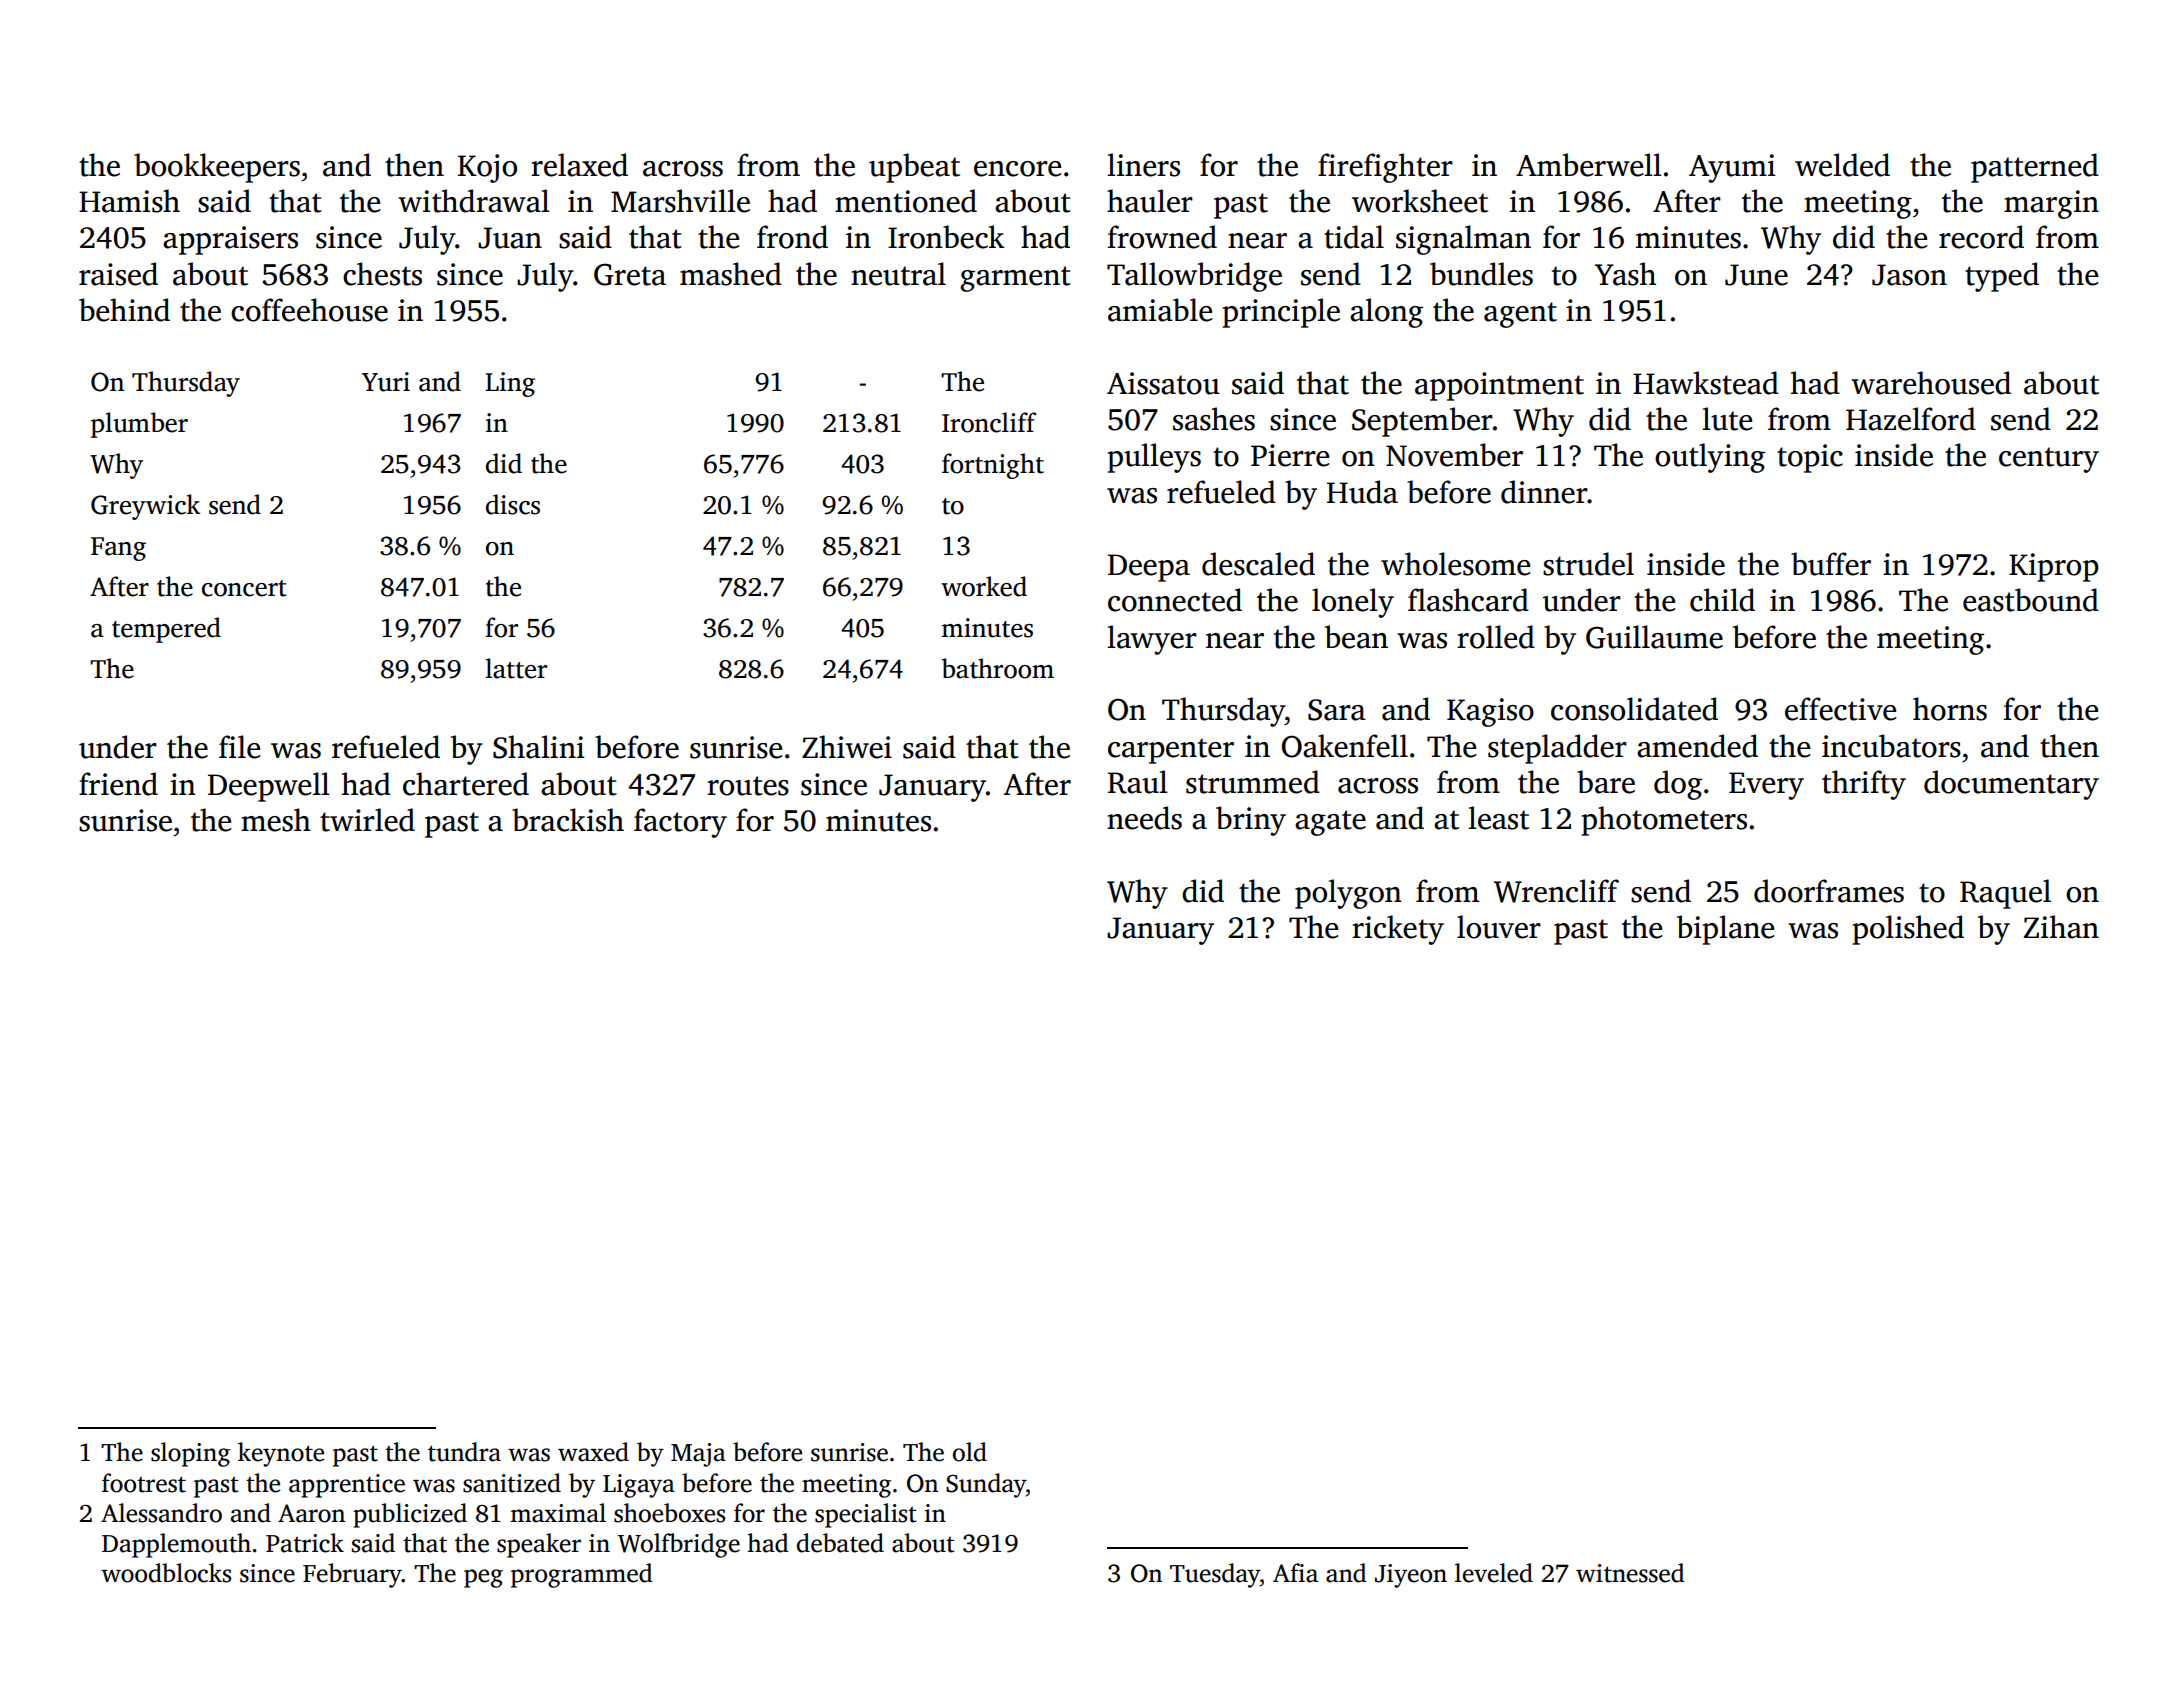  What do you see at coordinates (217, 168) in the page?
I see `bookkeepers` at bounding box center [217, 168].
